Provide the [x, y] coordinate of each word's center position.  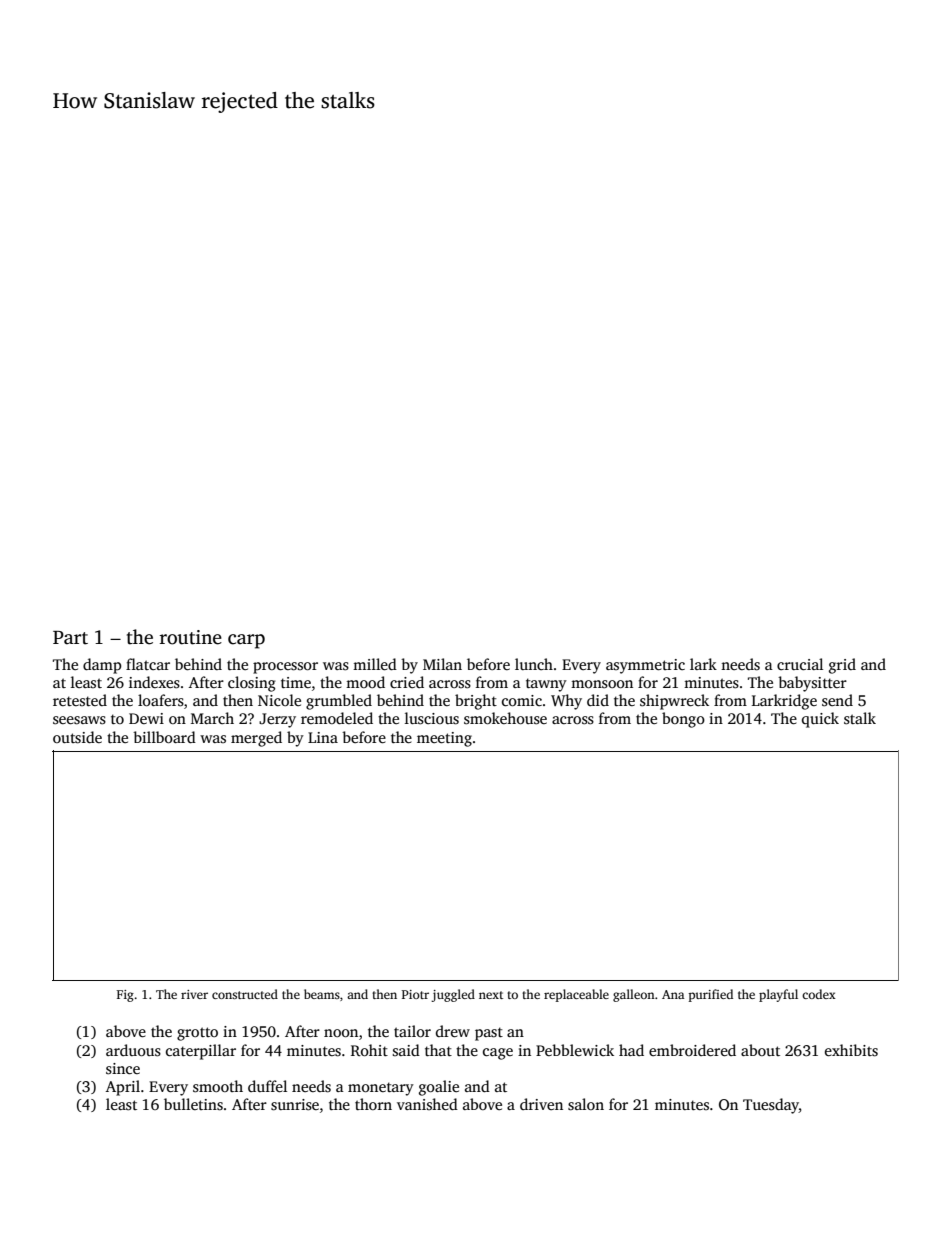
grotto [197, 1034]
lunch [534, 664]
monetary [381, 1089]
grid [842, 666]
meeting [444, 739]
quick [820, 720]
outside [77, 737]
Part [70, 638]
